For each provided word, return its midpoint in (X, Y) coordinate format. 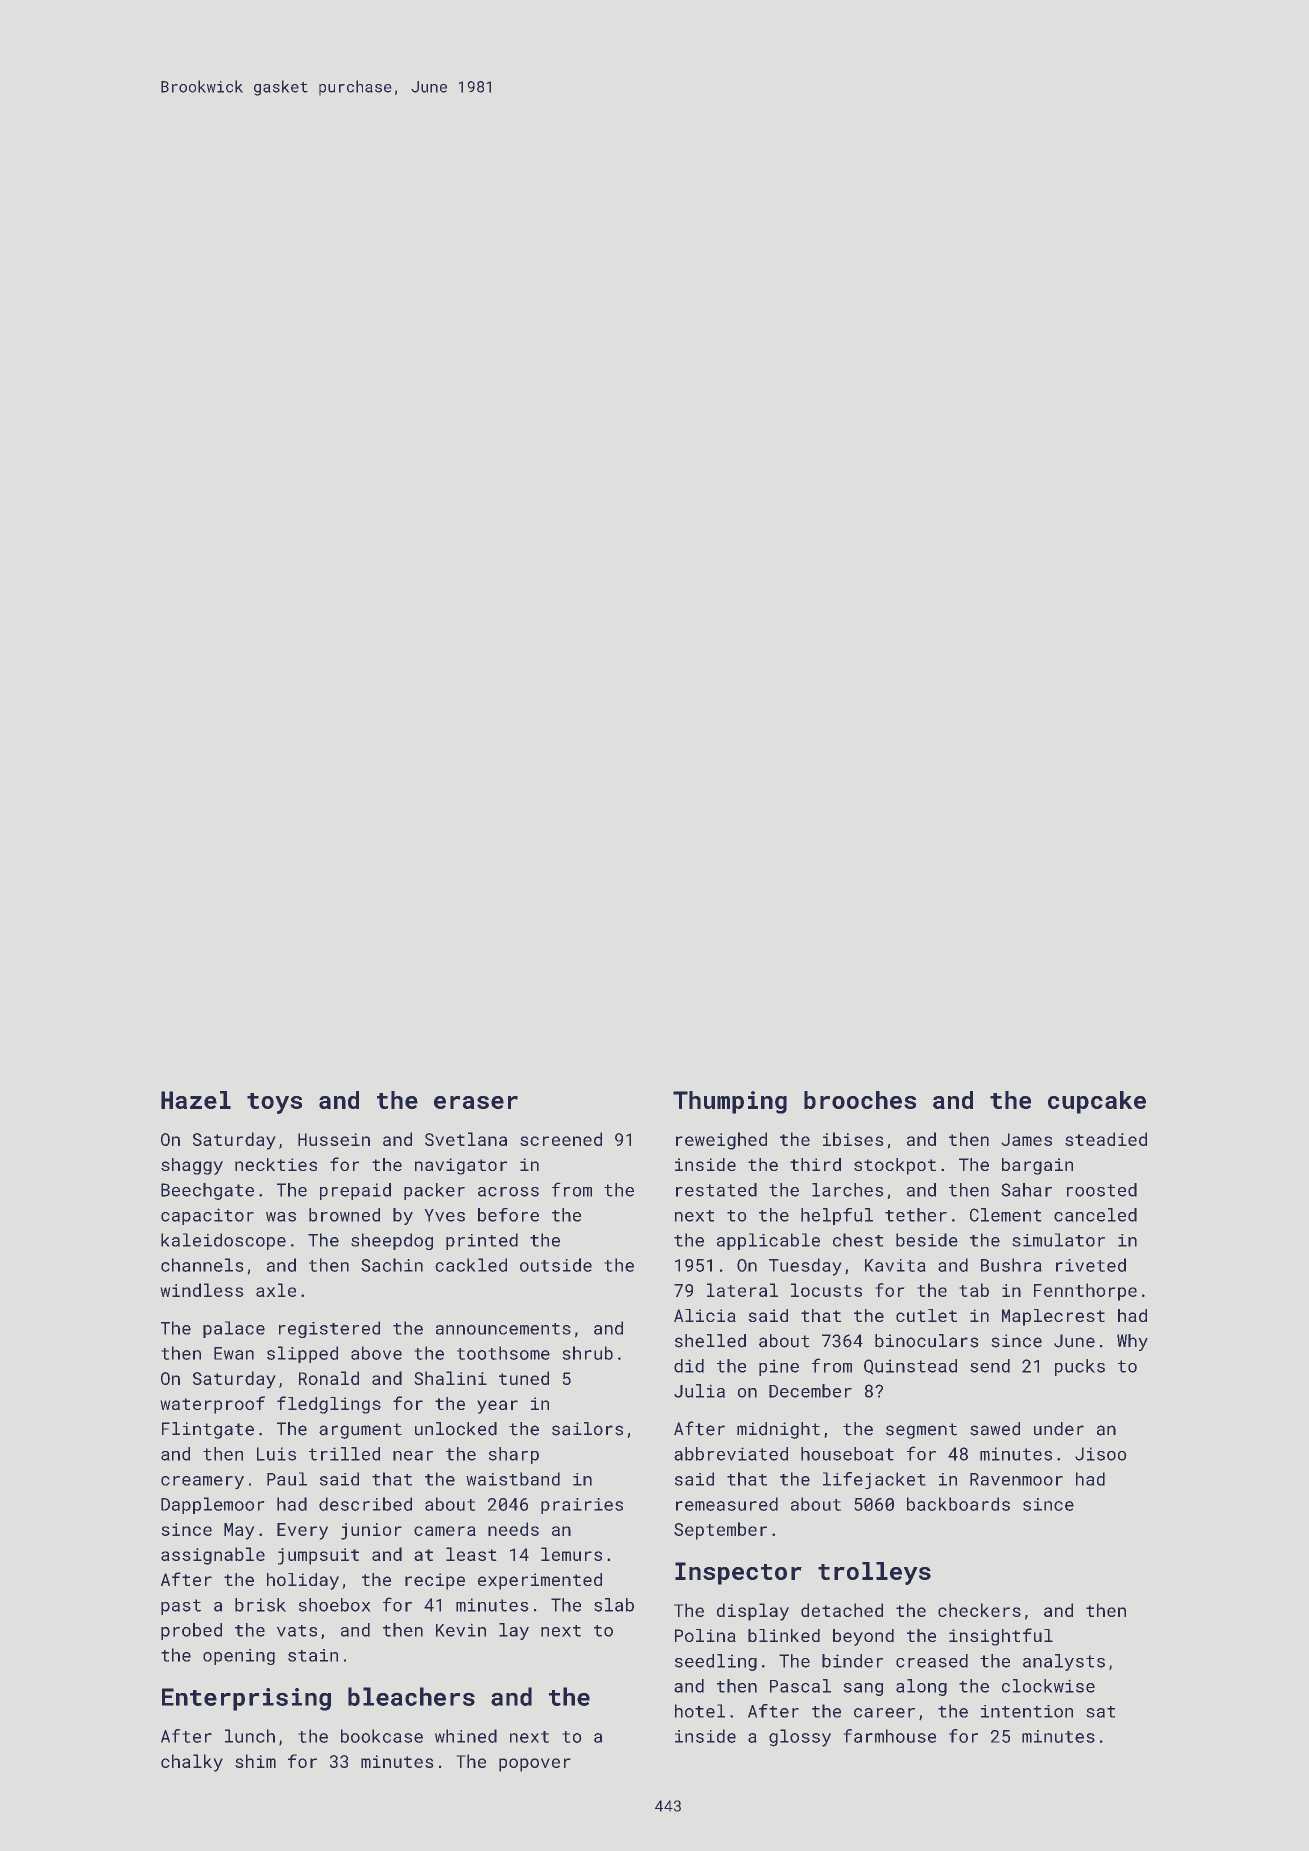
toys (274, 1103)
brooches (860, 1100)
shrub (587, 1353)
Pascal (800, 1686)
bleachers (411, 1696)
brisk (260, 1605)
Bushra (1011, 1265)
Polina (705, 1635)
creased (932, 1661)
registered (329, 1329)
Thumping (730, 1102)
